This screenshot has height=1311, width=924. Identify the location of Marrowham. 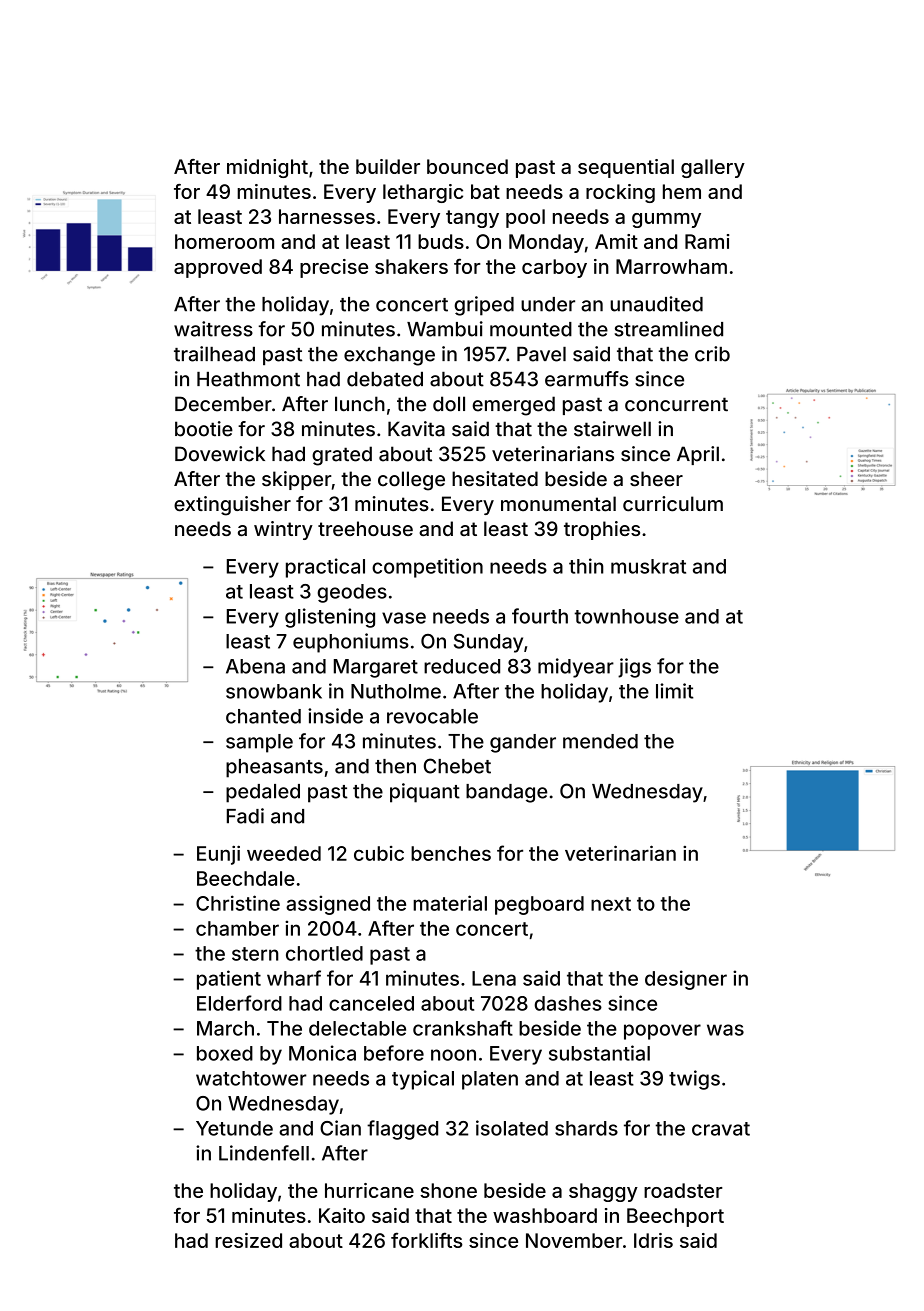
(671, 266).
